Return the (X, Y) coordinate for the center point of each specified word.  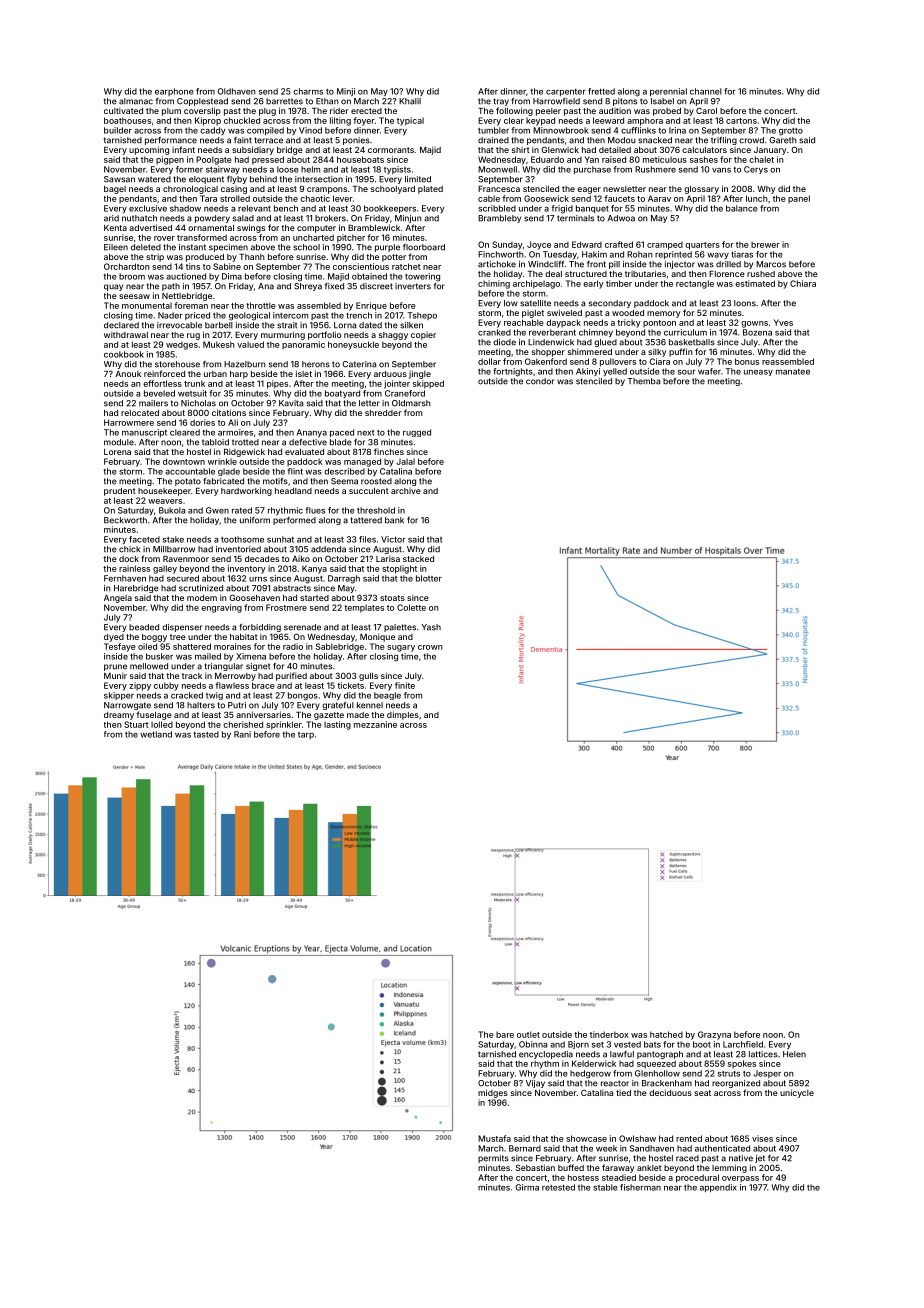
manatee (793, 372)
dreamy (119, 716)
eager (589, 190)
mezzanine (375, 724)
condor (540, 381)
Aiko (301, 559)
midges (493, 1093)
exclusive (148, 208)
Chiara (803, 283)
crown (430, 647)
